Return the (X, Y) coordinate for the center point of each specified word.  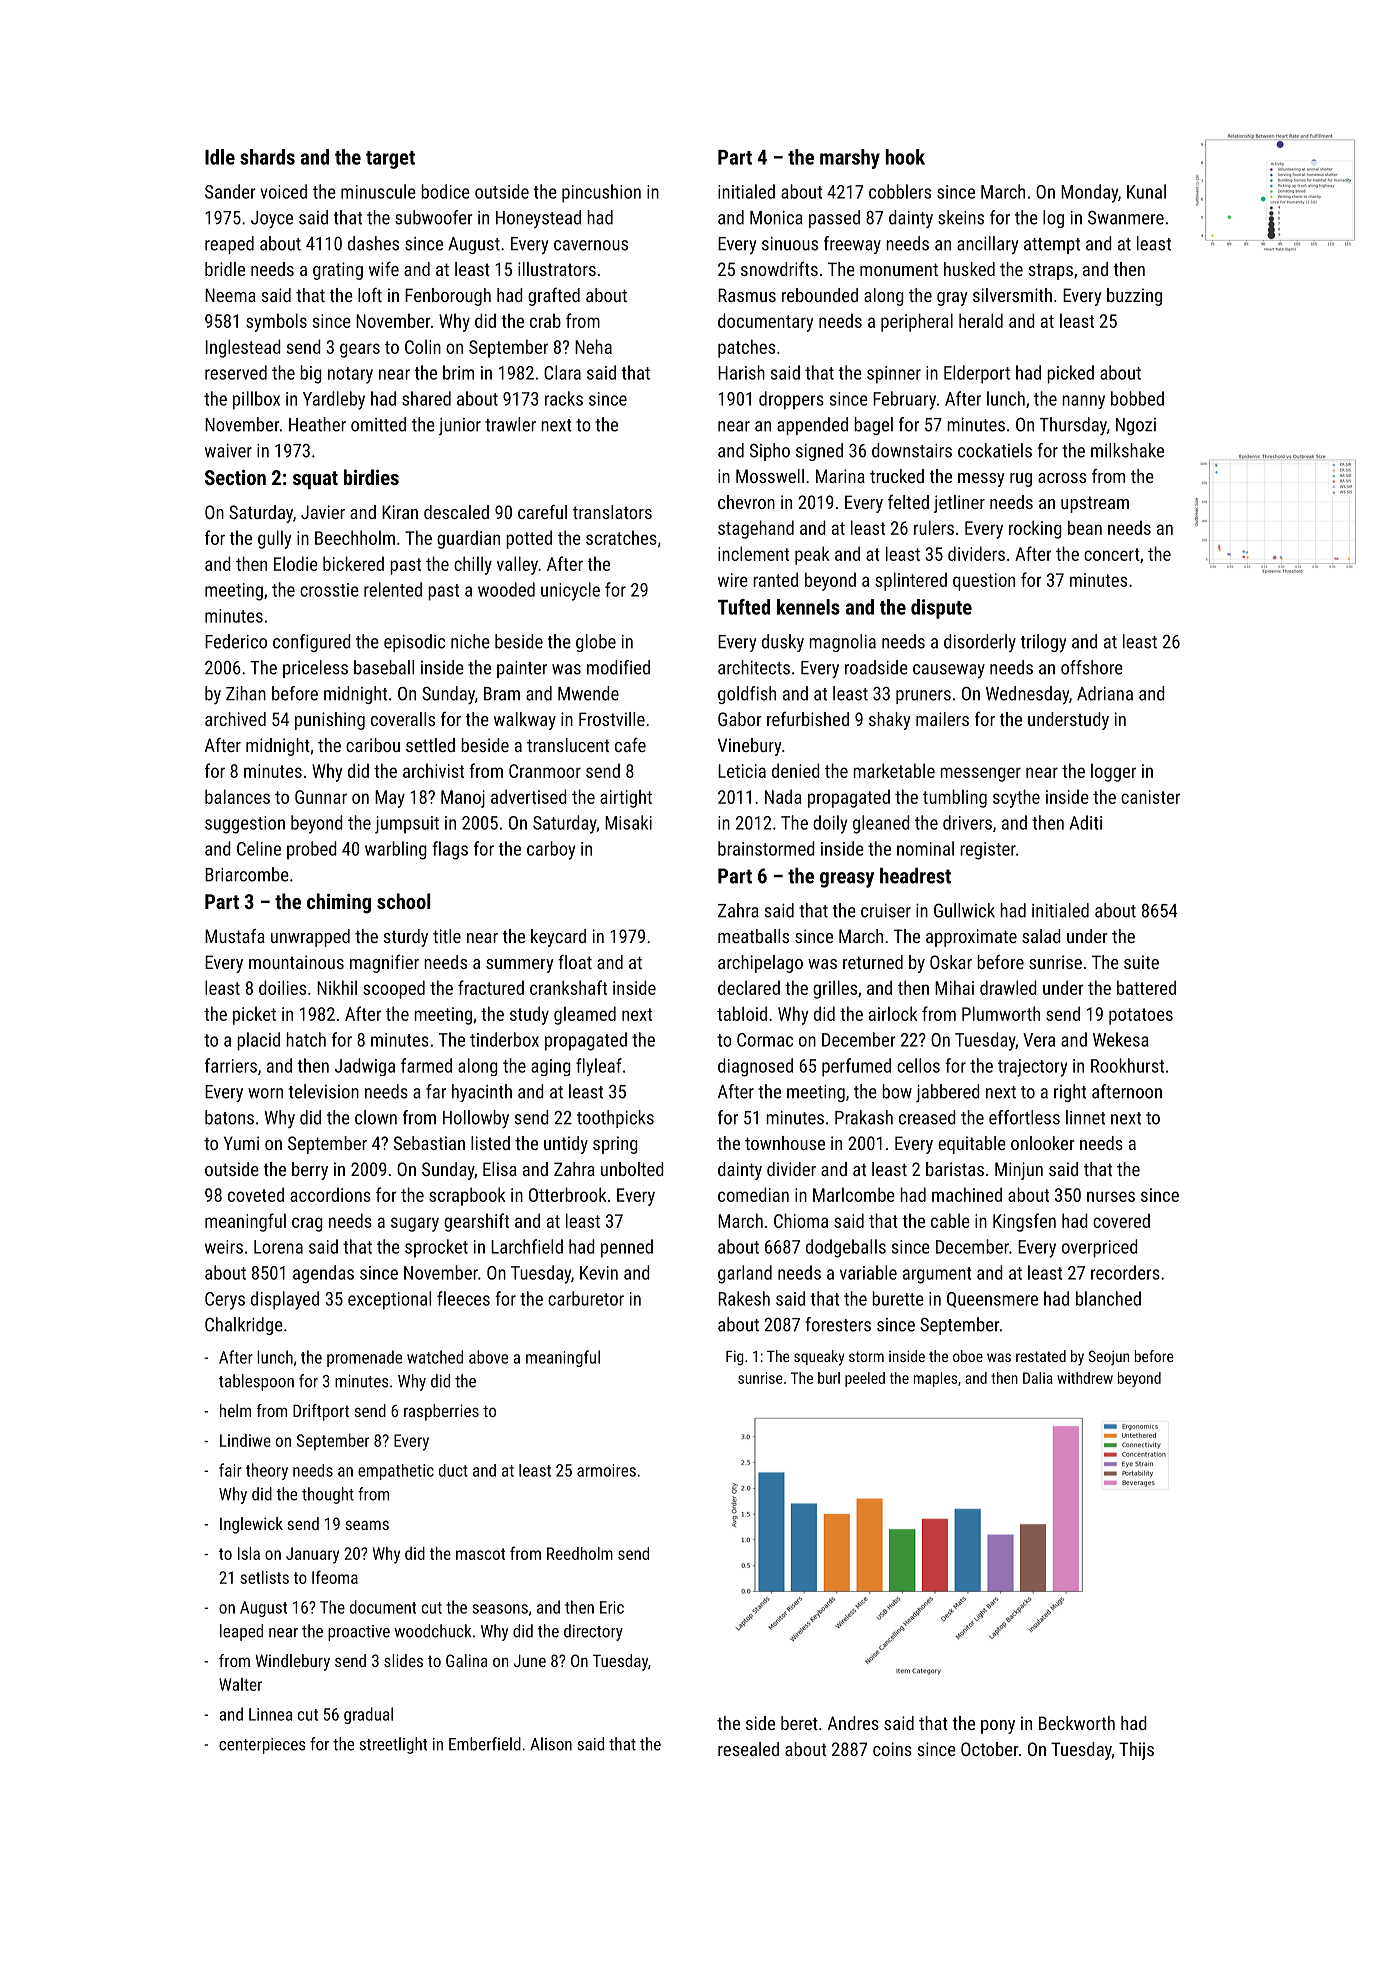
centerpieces (262, 1746)
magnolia (842, 643)
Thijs (1136, 1751)
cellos (918, 1065)
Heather (317, 424)
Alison (551, 1744)
